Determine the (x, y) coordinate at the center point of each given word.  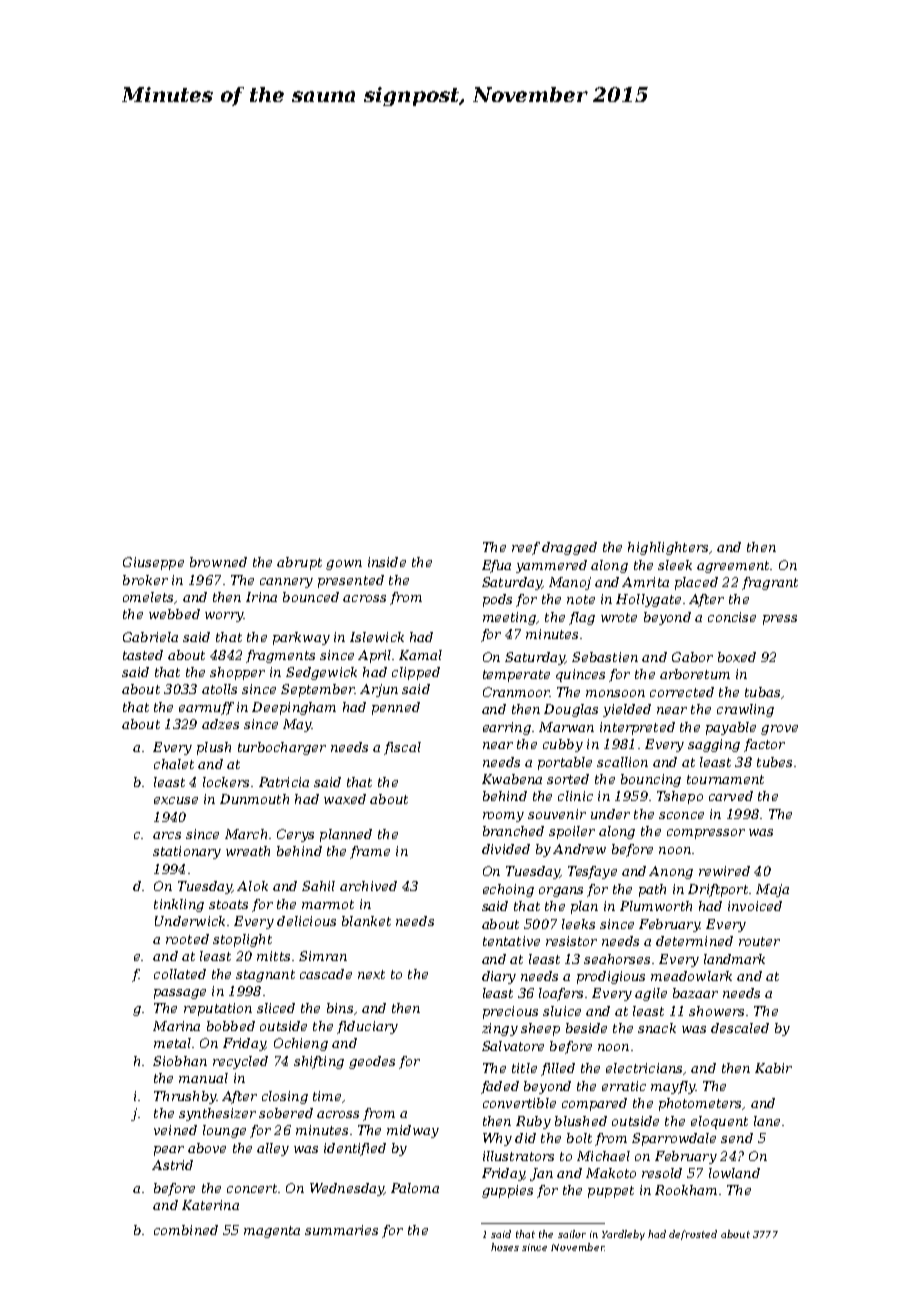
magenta (272, 1232)
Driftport (718, 890)
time (327, 1096)
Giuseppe (153, 563)
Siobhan (180, 1061)
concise (732, 617)
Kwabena (512, 779)
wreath (248, 851)
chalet (174, 764)
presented (351, 581)
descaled (740, 1028)
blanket (366, 921)
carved (731, 796)
